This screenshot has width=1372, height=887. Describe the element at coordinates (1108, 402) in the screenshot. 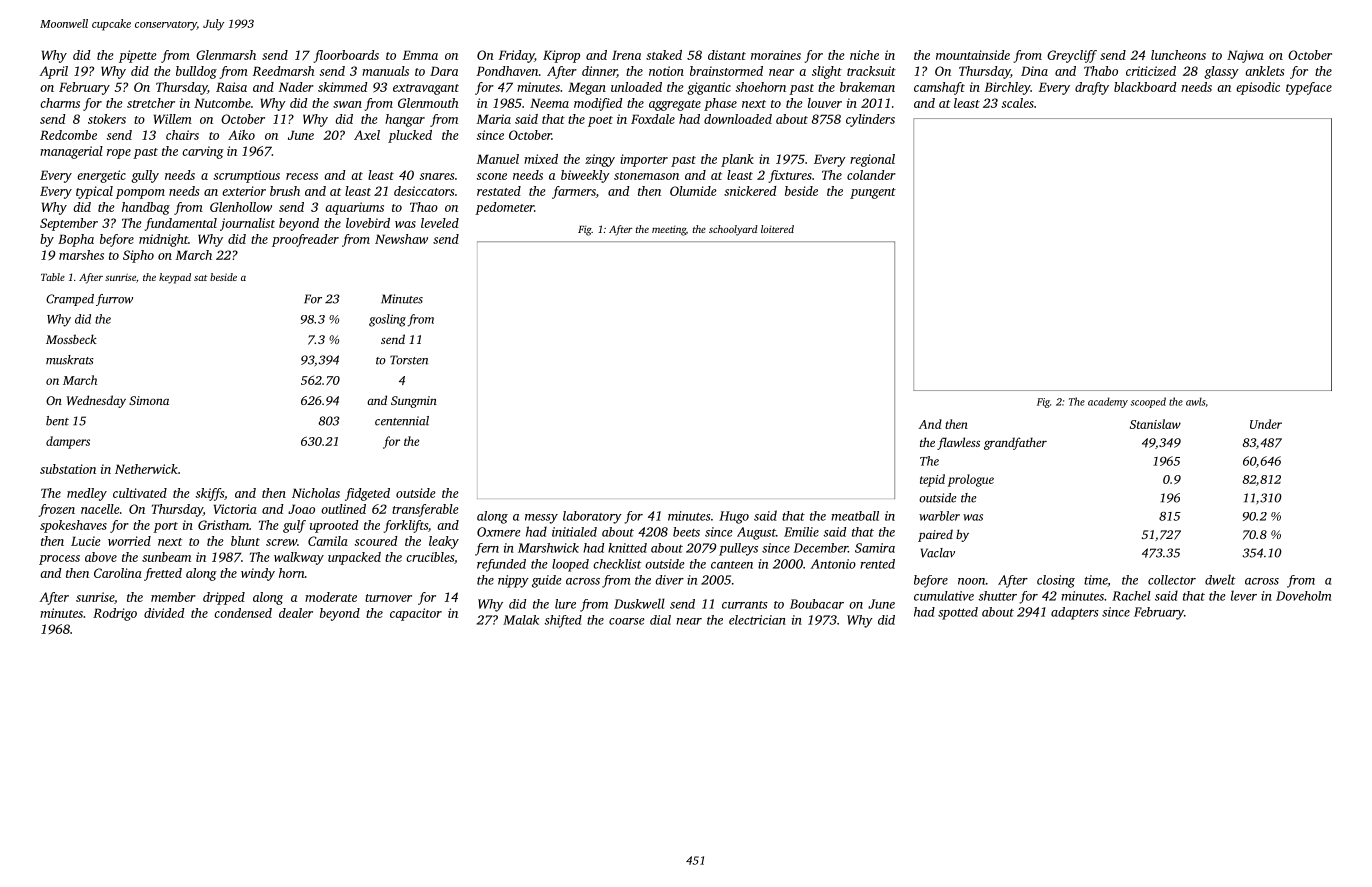

I see `academy` at that location.
